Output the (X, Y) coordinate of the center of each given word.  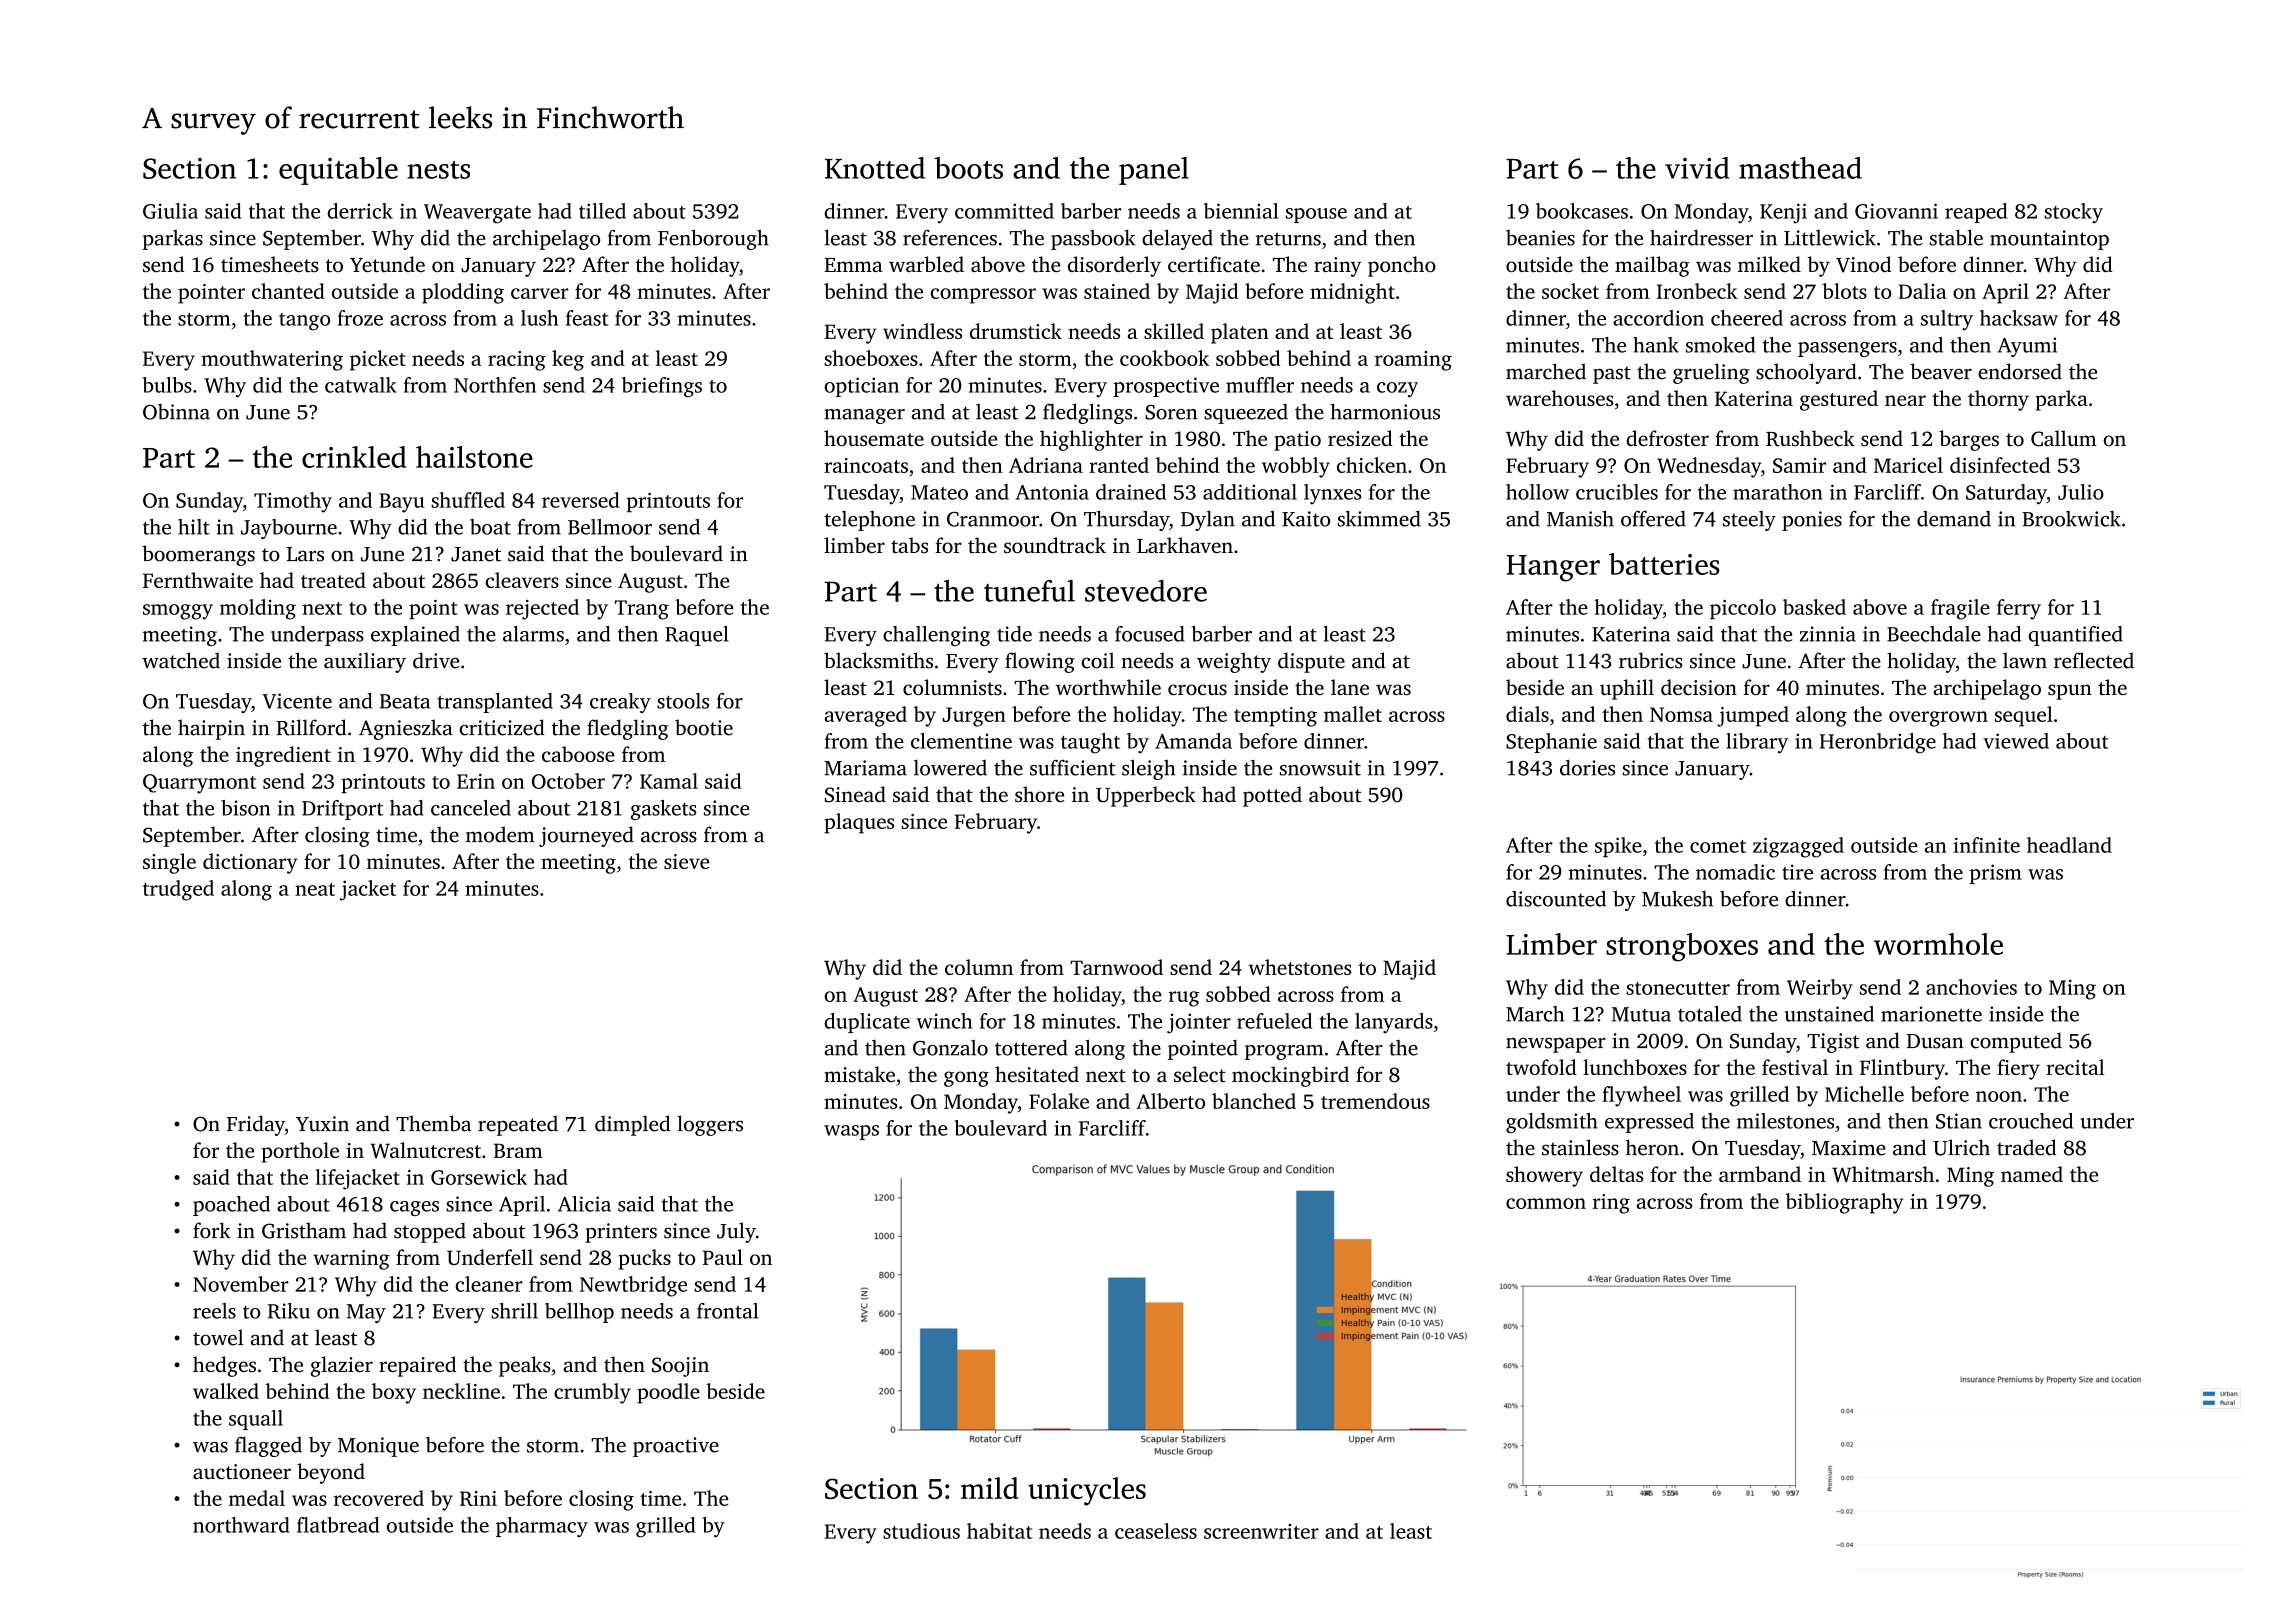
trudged (178, 890)
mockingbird (1290, 1076)
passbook (1093, 239)
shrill (514, 1311)
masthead (1800, 168)
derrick (360, 211)
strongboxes (1682, 947)
